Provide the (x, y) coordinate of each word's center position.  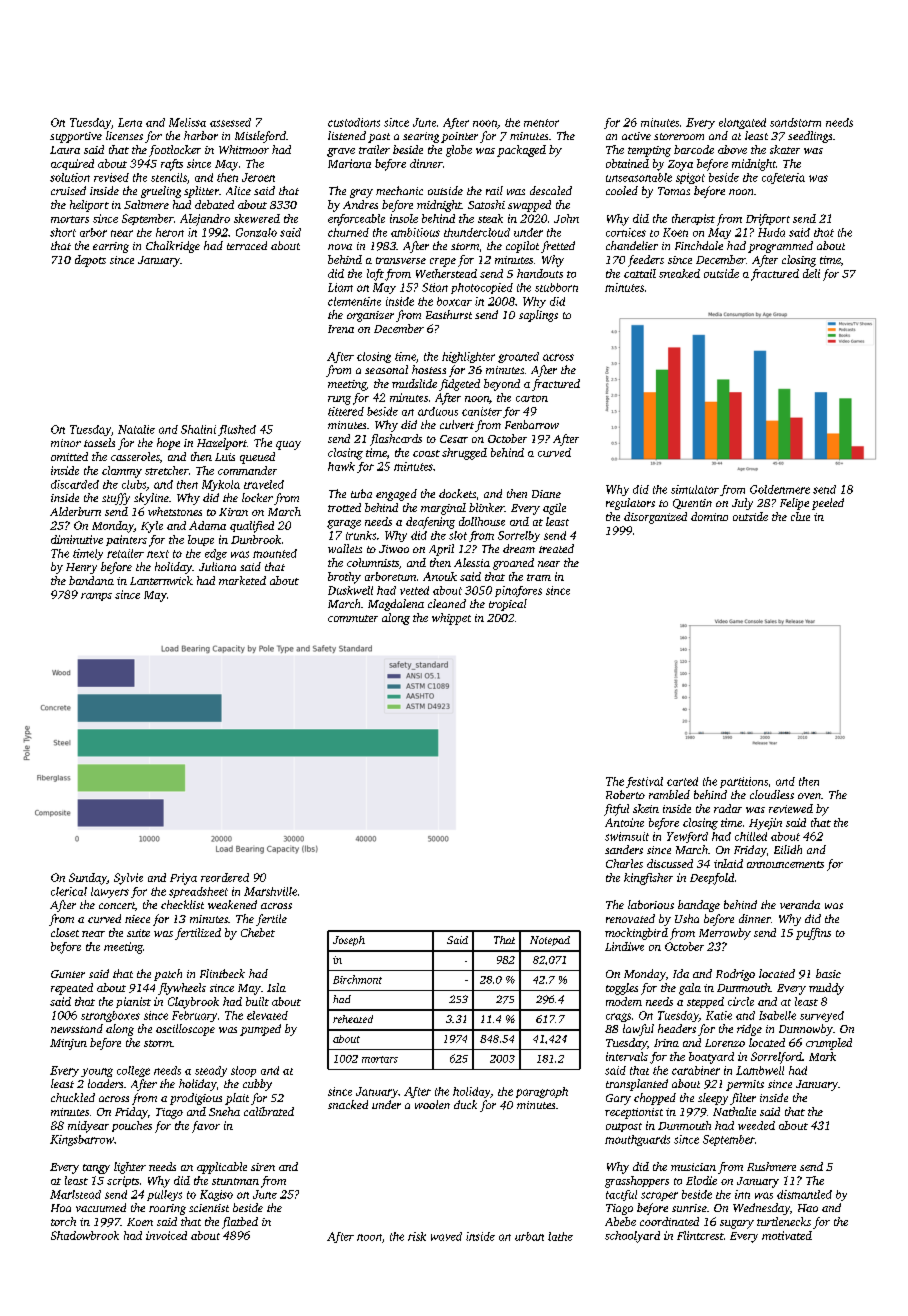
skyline (151, 499)
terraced (247, 245)
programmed (780, 247)
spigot (690, 178)
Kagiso (216, 1195)
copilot (522, 247)
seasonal (386, 369)
